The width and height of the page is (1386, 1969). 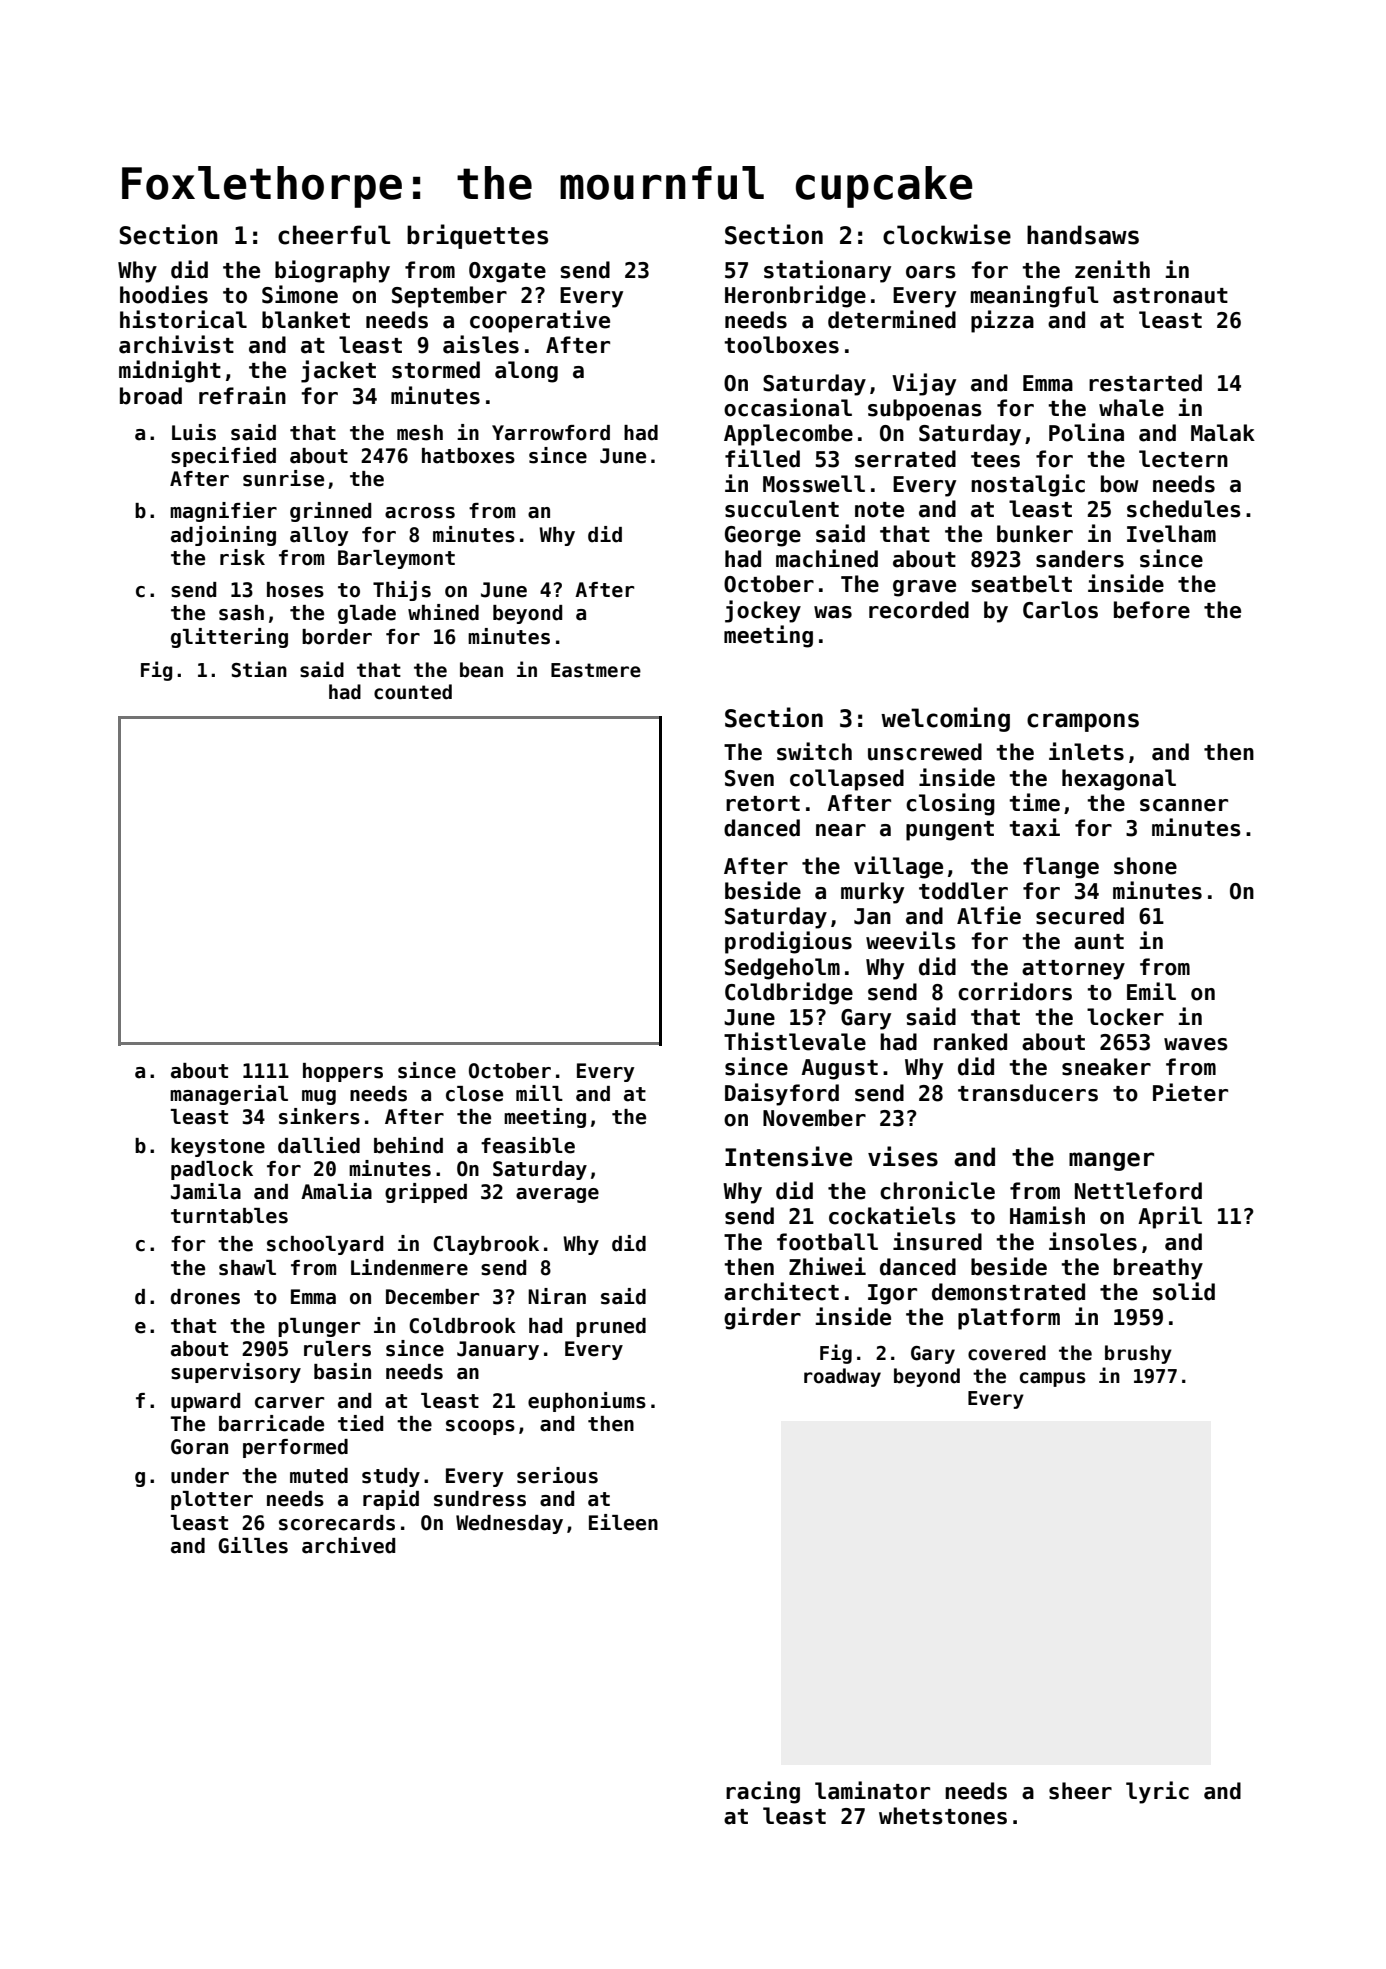 What do you see at coordinates (1053, 1379) in the page?
I see `campus` at bounding box center [1053, 1379].
